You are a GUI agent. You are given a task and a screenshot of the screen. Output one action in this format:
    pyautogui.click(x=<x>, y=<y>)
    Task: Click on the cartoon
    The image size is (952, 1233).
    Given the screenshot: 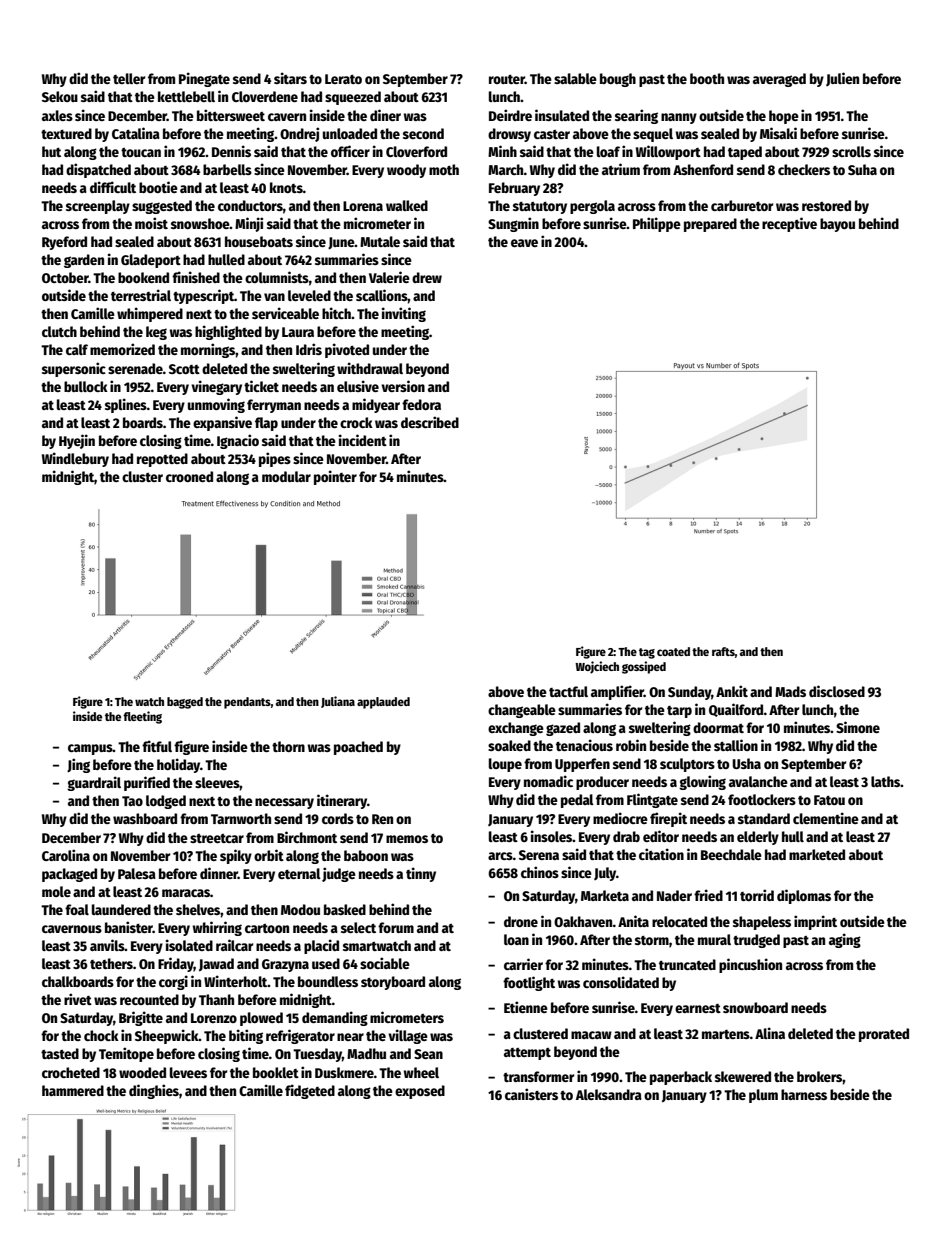 What is the action you would take?
    pyautogui.click(x=267, y=928)
